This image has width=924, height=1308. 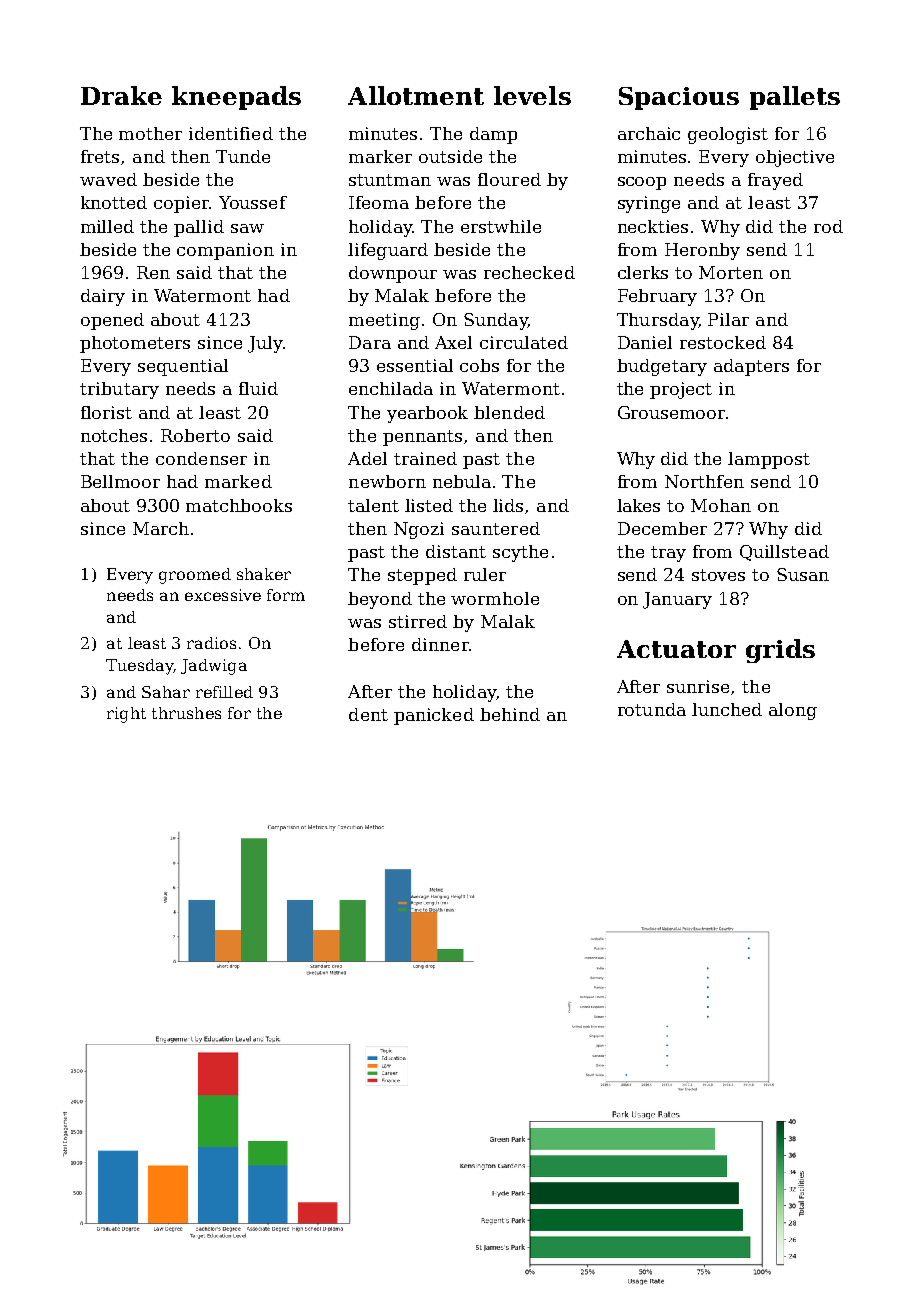 What do you see at coordinates (795, 158) in the image?
I see `objective` at bounding box center [795, 158].
